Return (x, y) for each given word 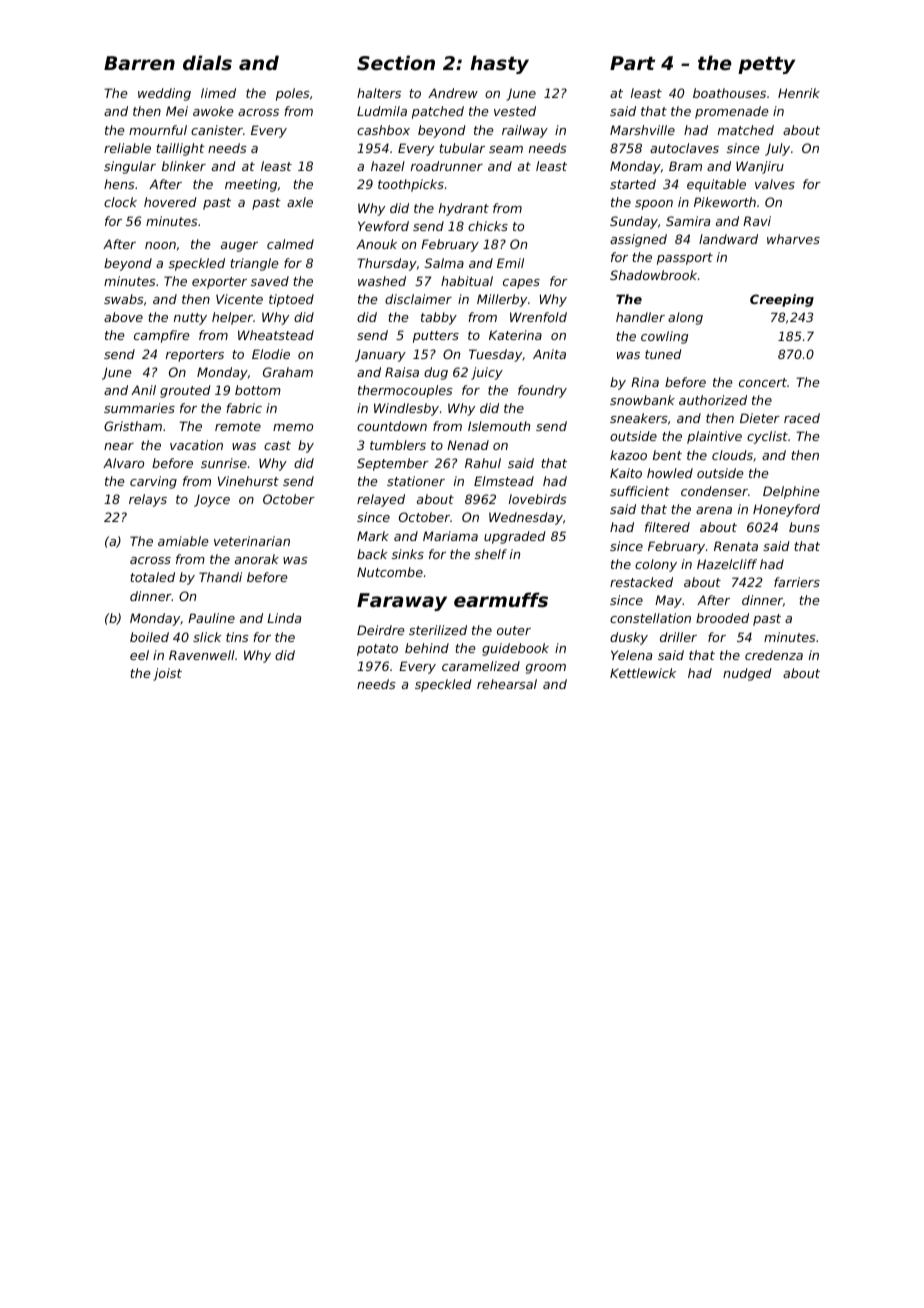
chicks (488, 226)
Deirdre (381, 630)
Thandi (220, 577)
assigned (638, 240)
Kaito (626, 473)
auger (239, 247)
